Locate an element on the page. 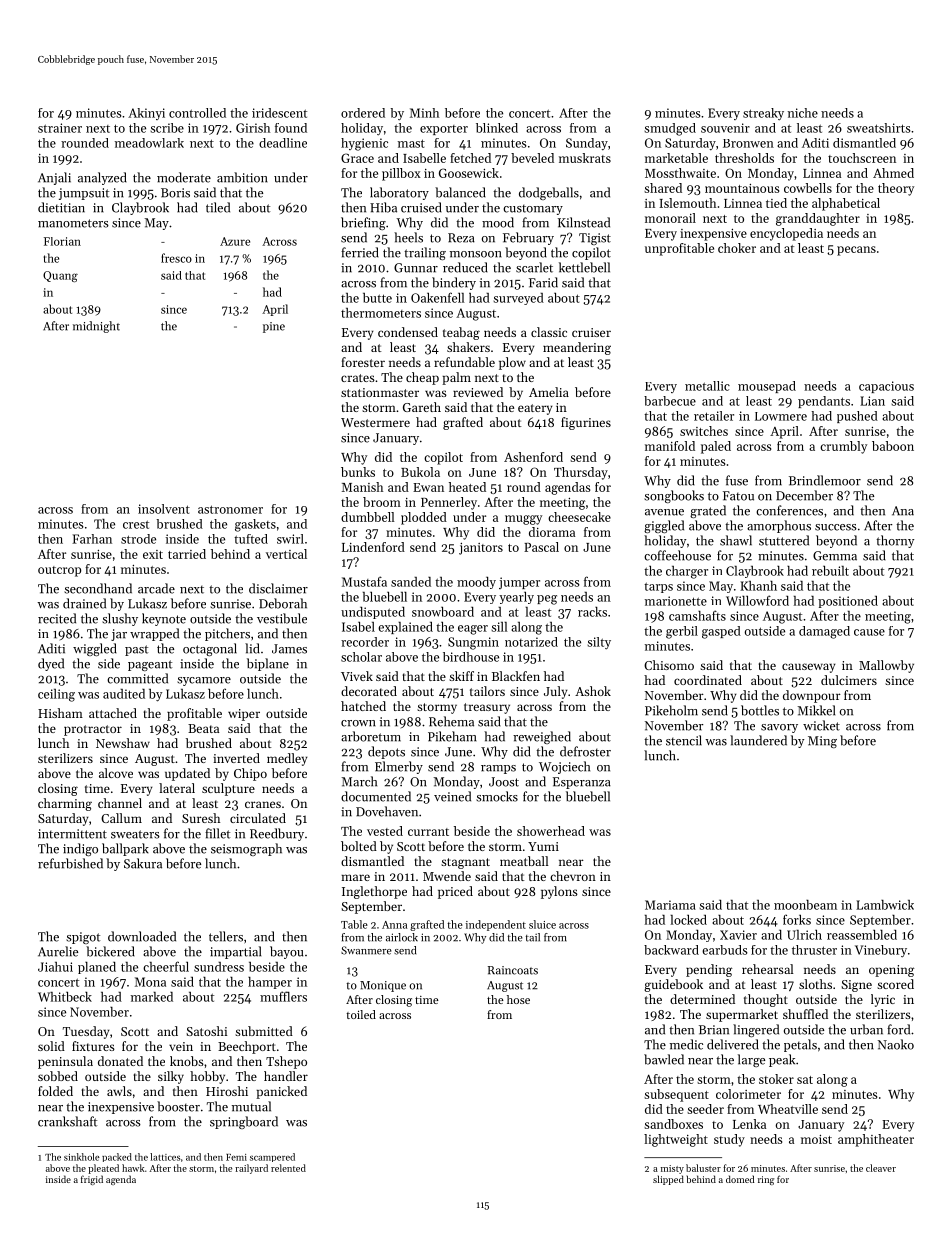  slipped is located at coordinates (668, 1180).
